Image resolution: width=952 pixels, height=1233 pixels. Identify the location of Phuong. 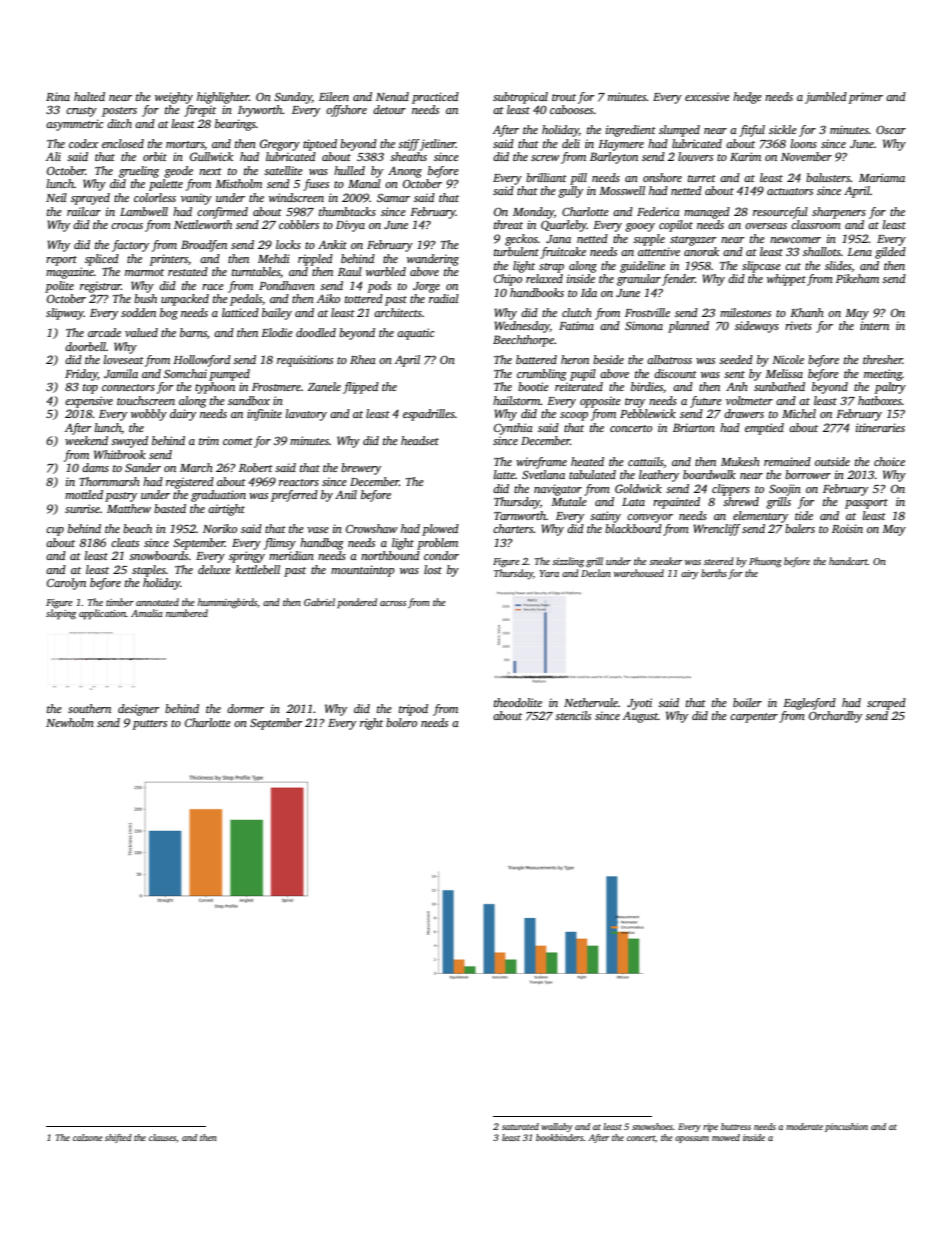
(765, 562).
